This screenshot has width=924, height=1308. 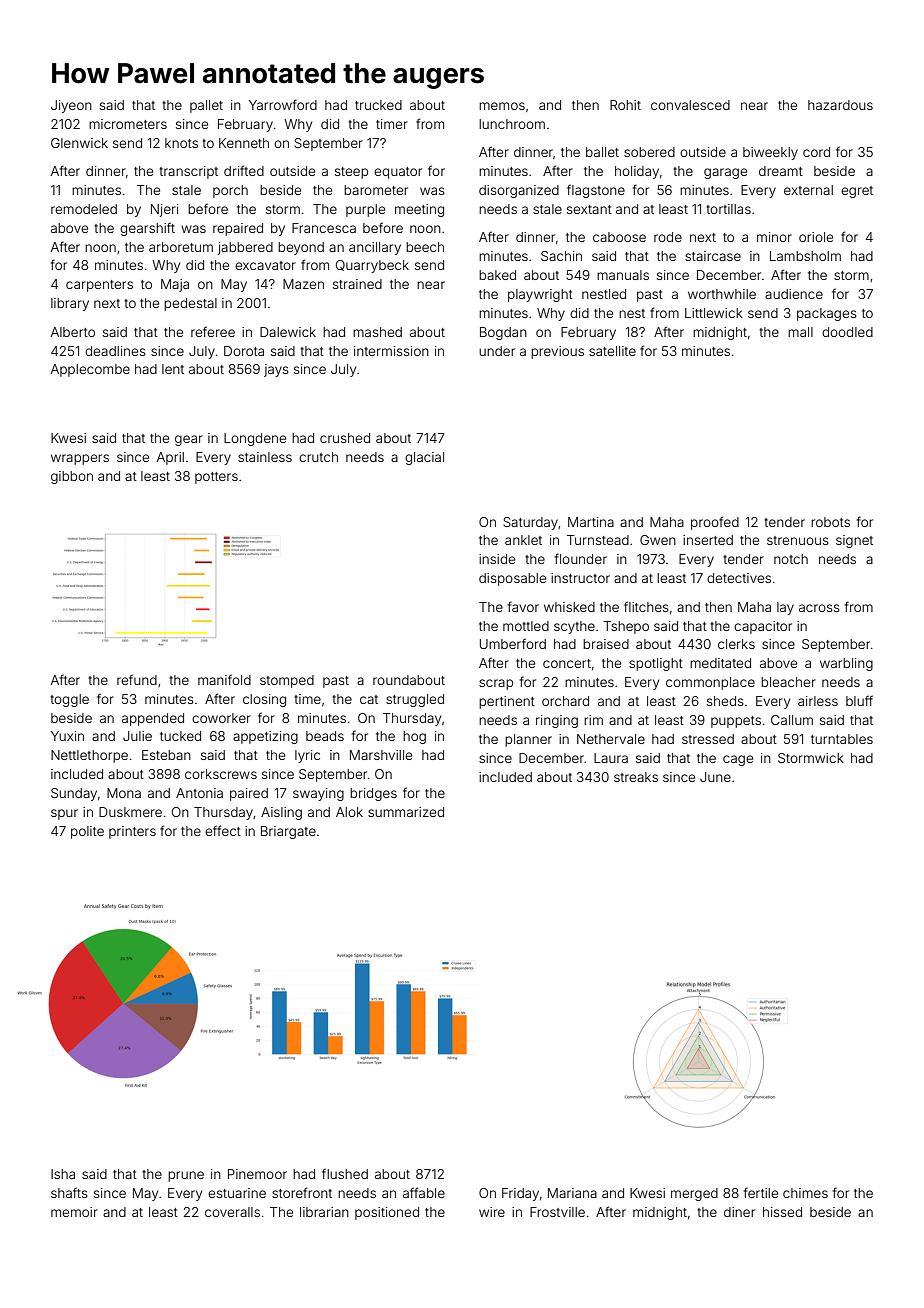 What do you see at coordinates (345, 1173) in the screenshot?
I see `flushed` at bounding box center [345, 1173].
